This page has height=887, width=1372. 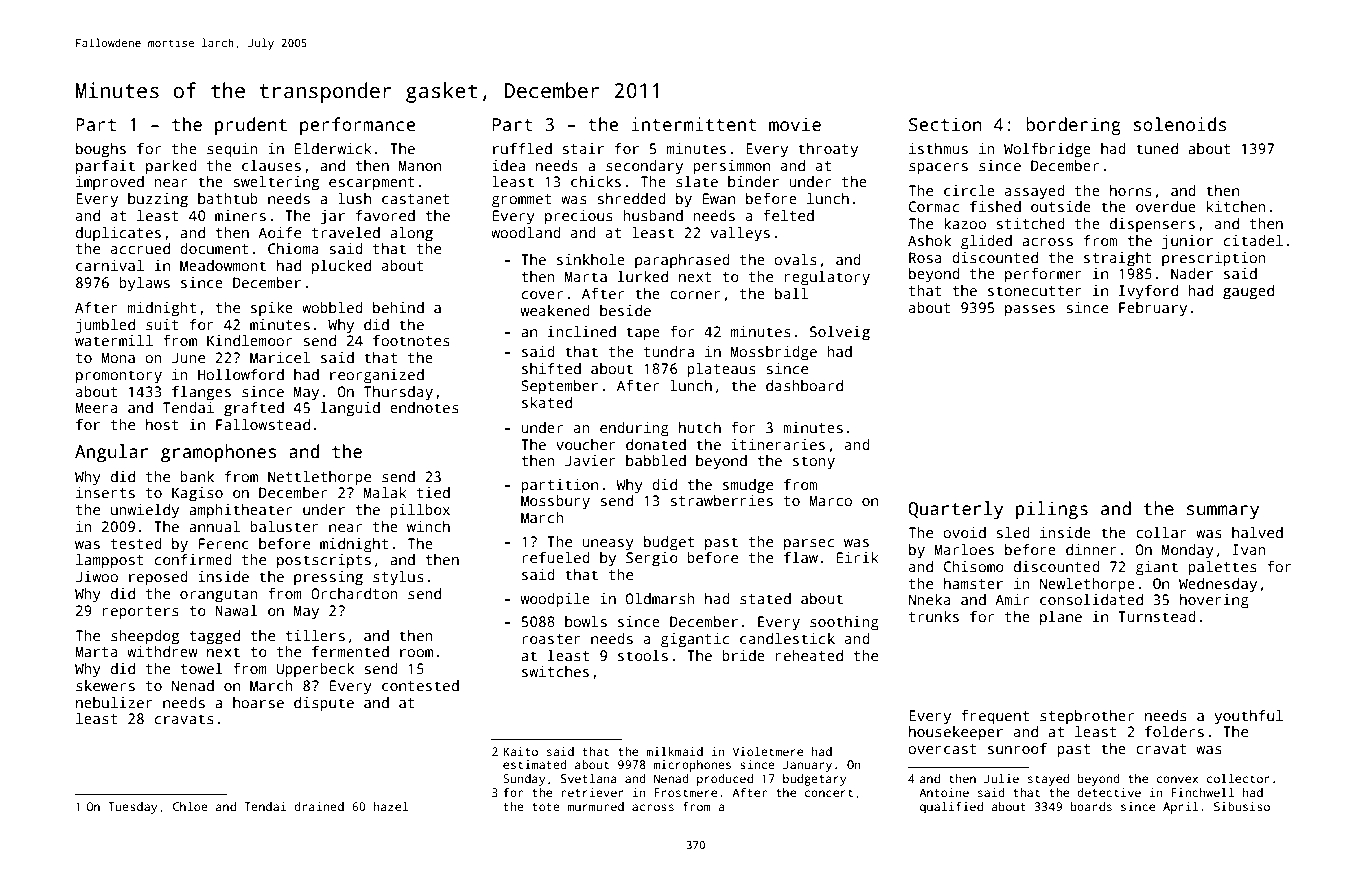 What do you see at coordinates (521, 751) in the page?
I see `Kaito` at bounding box center [521, 751].
